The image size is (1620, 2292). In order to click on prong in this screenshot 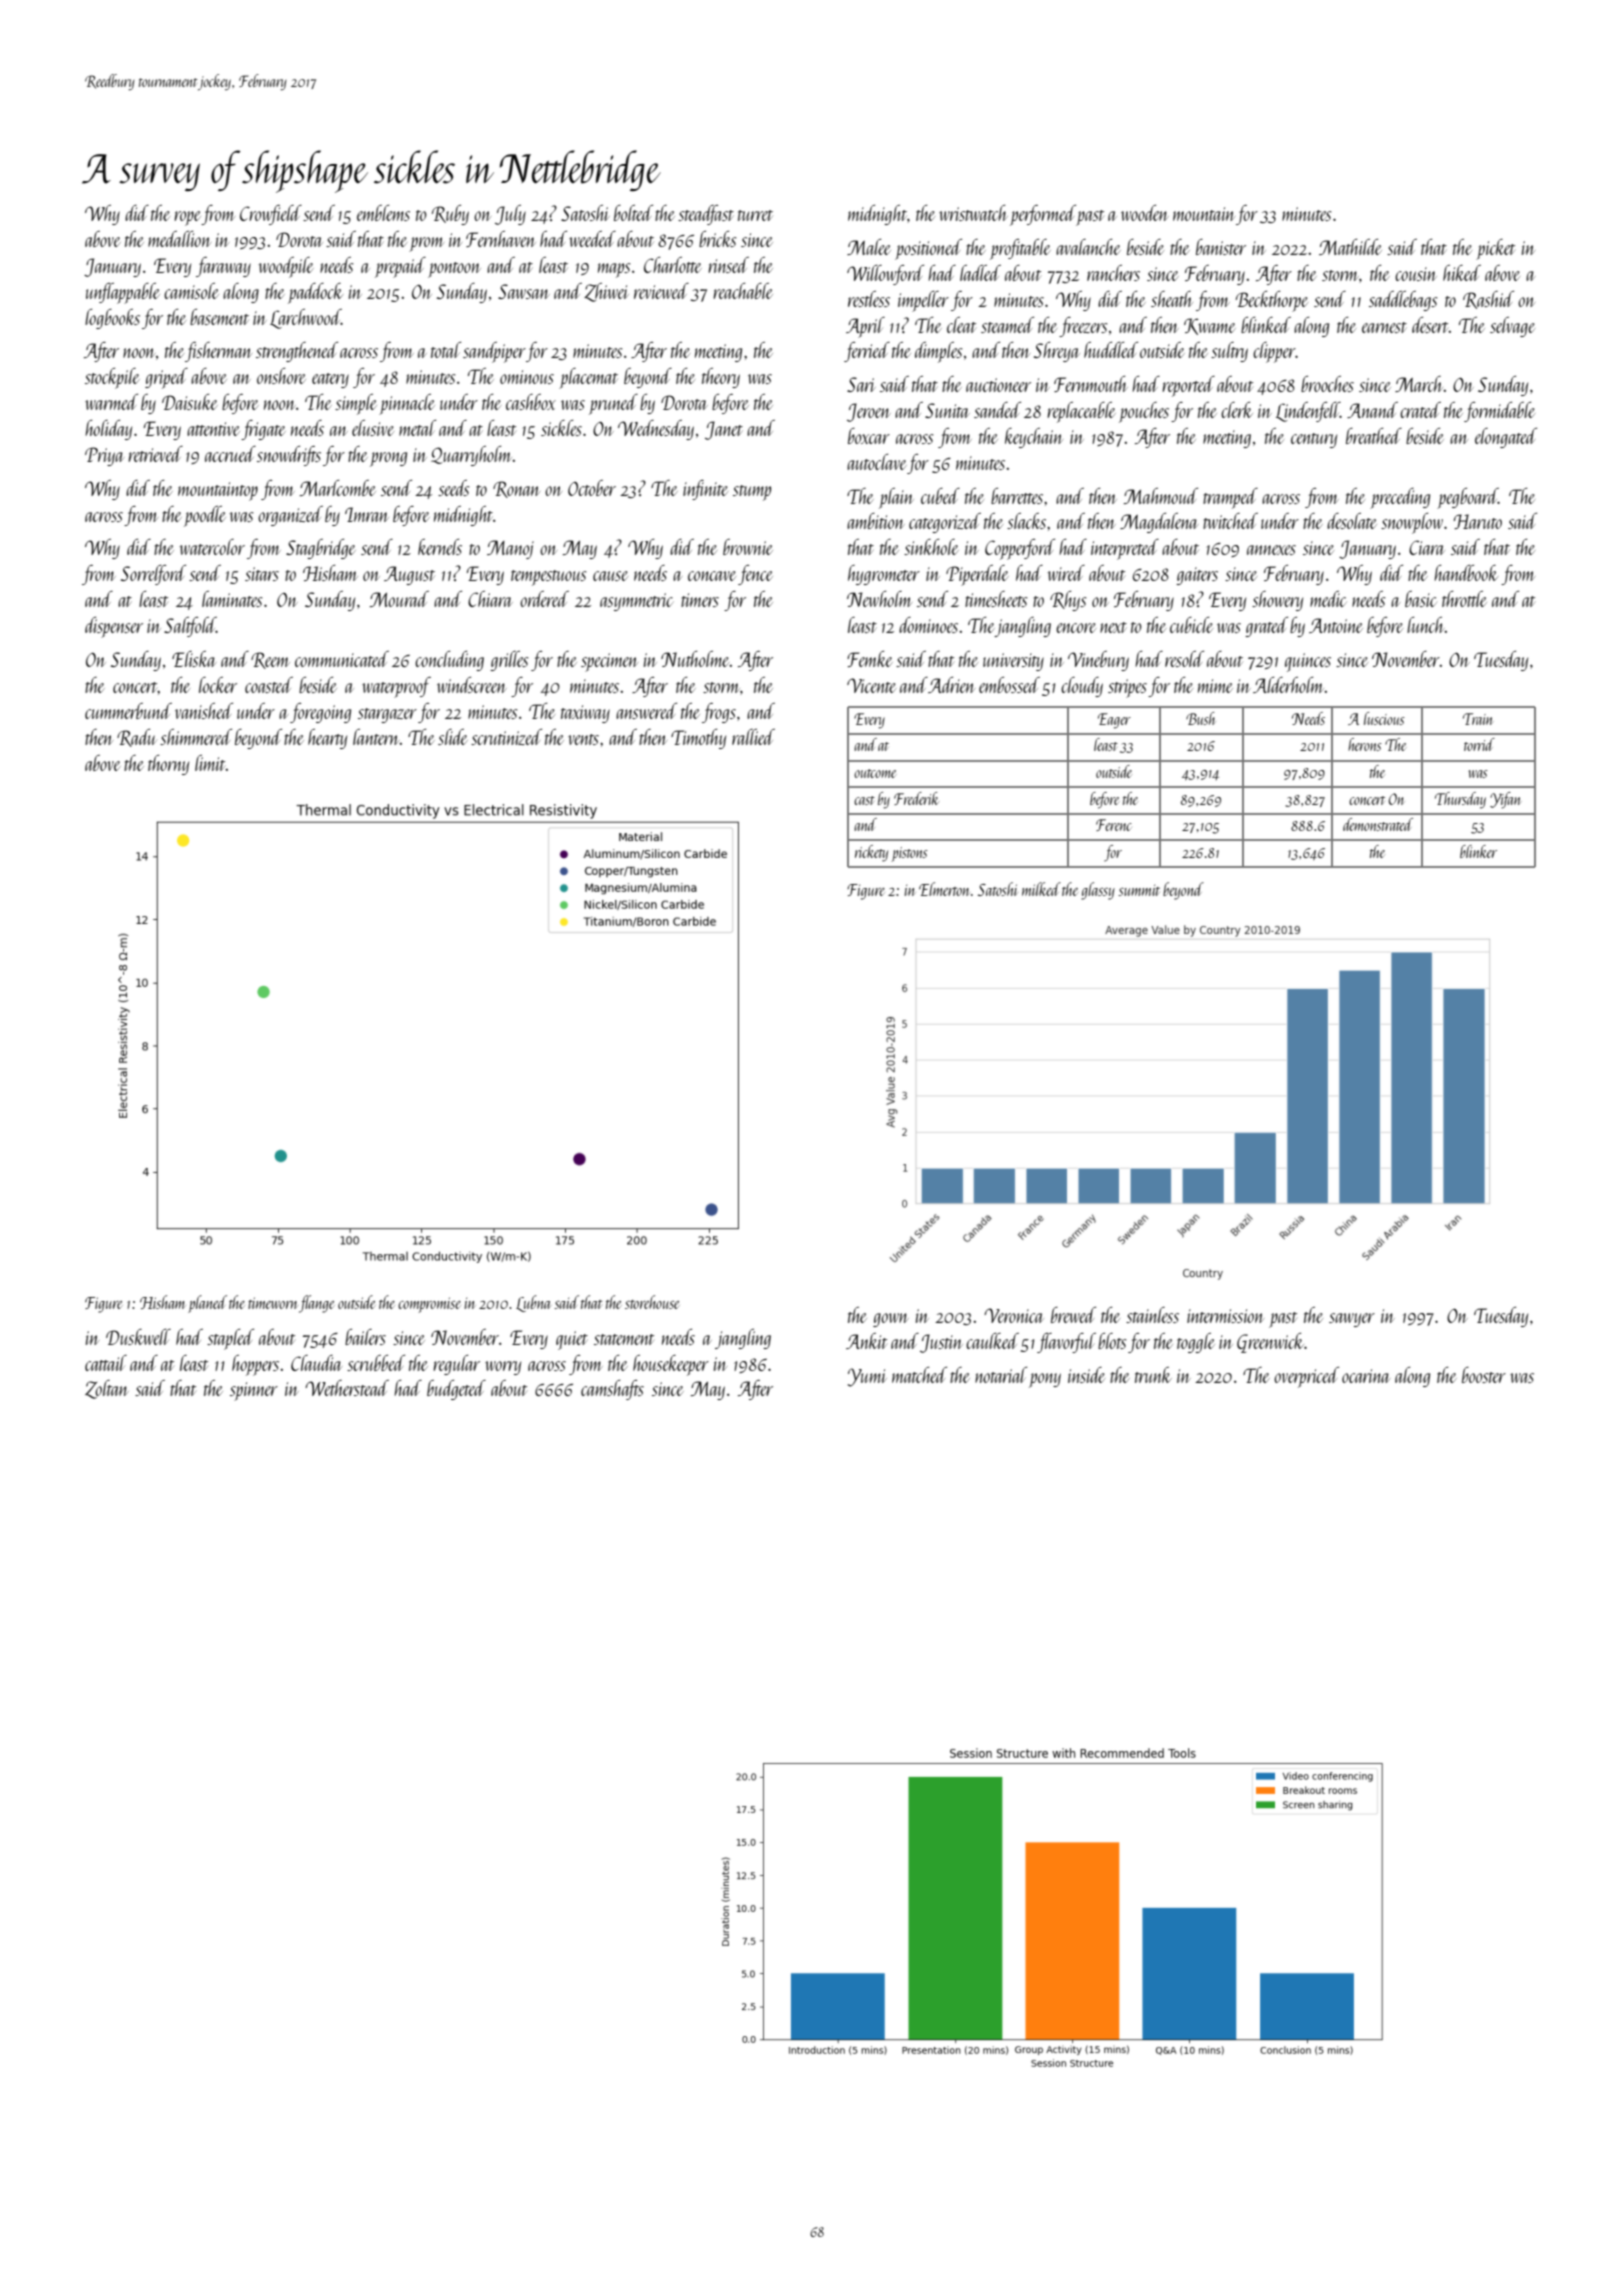, I will do `click(388, 459)`.
